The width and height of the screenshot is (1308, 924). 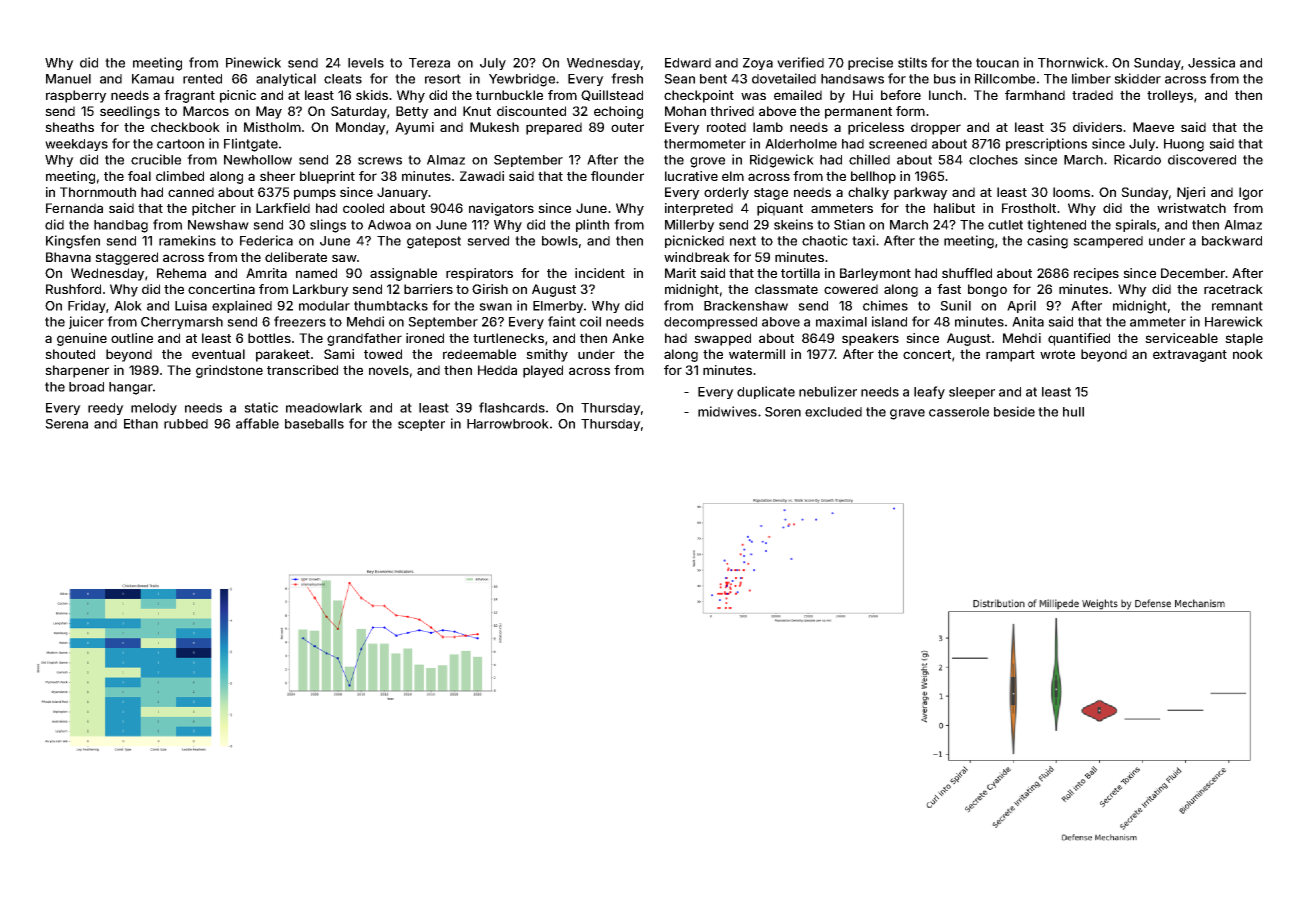 What do you see at coordinates (187, 240) in the screenshot?
I see `ramekins` at bounding box center [187, 240].
